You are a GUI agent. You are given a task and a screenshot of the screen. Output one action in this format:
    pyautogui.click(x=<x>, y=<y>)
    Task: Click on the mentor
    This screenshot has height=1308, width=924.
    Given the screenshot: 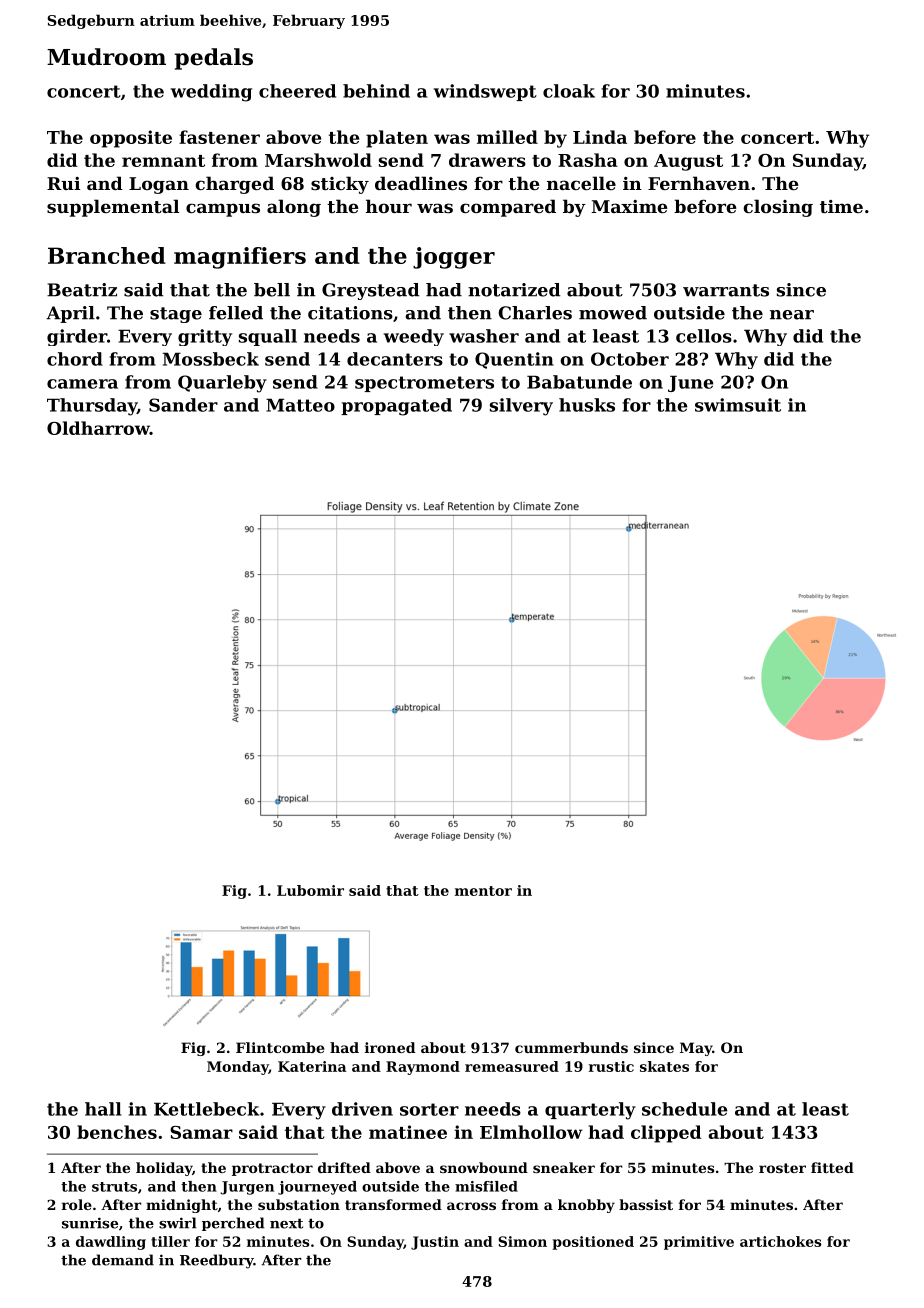 What is the action you would take?
    pyautogui.click(x=483, y=891)
